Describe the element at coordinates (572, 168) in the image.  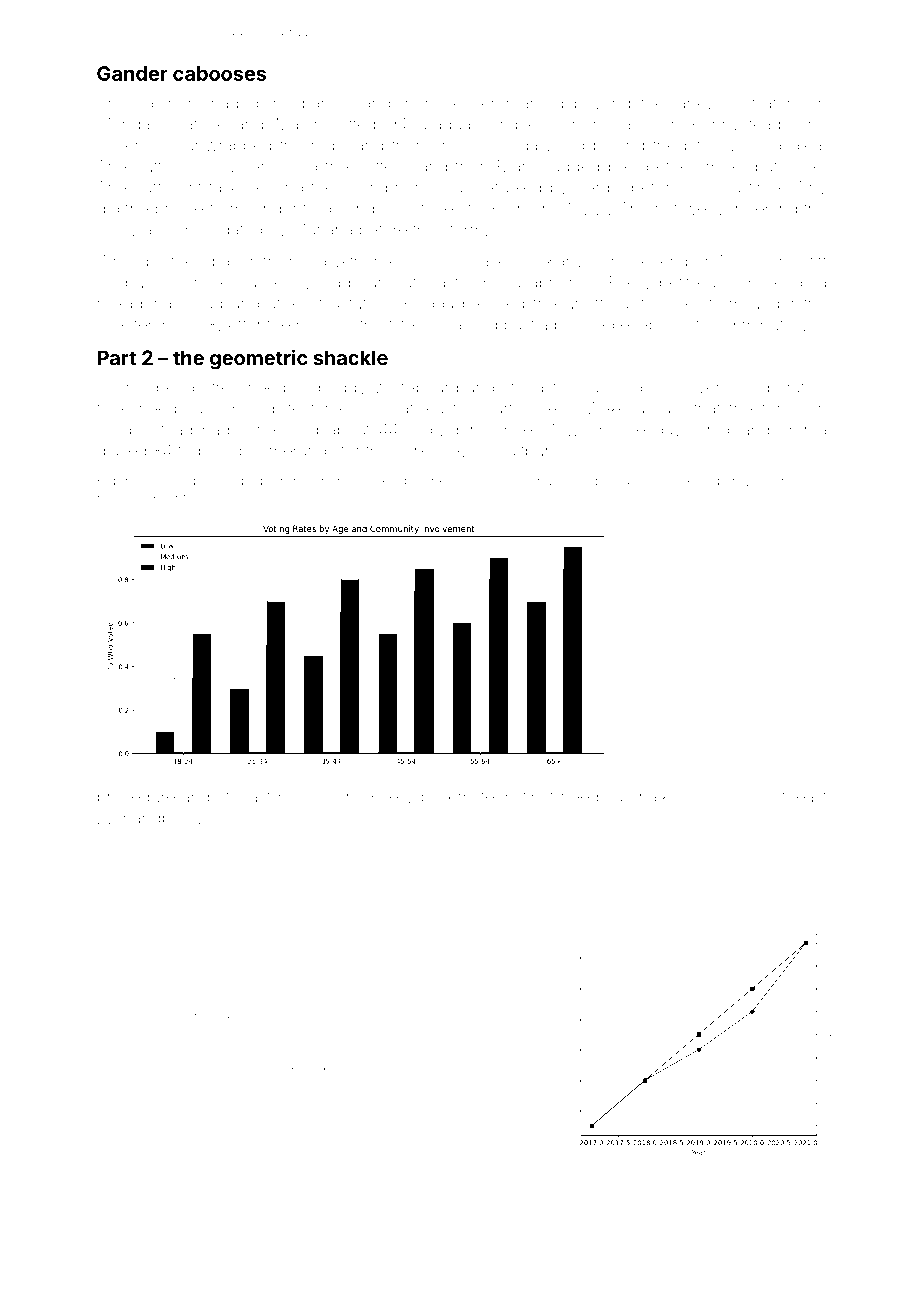
I see `sagged` at that location.
